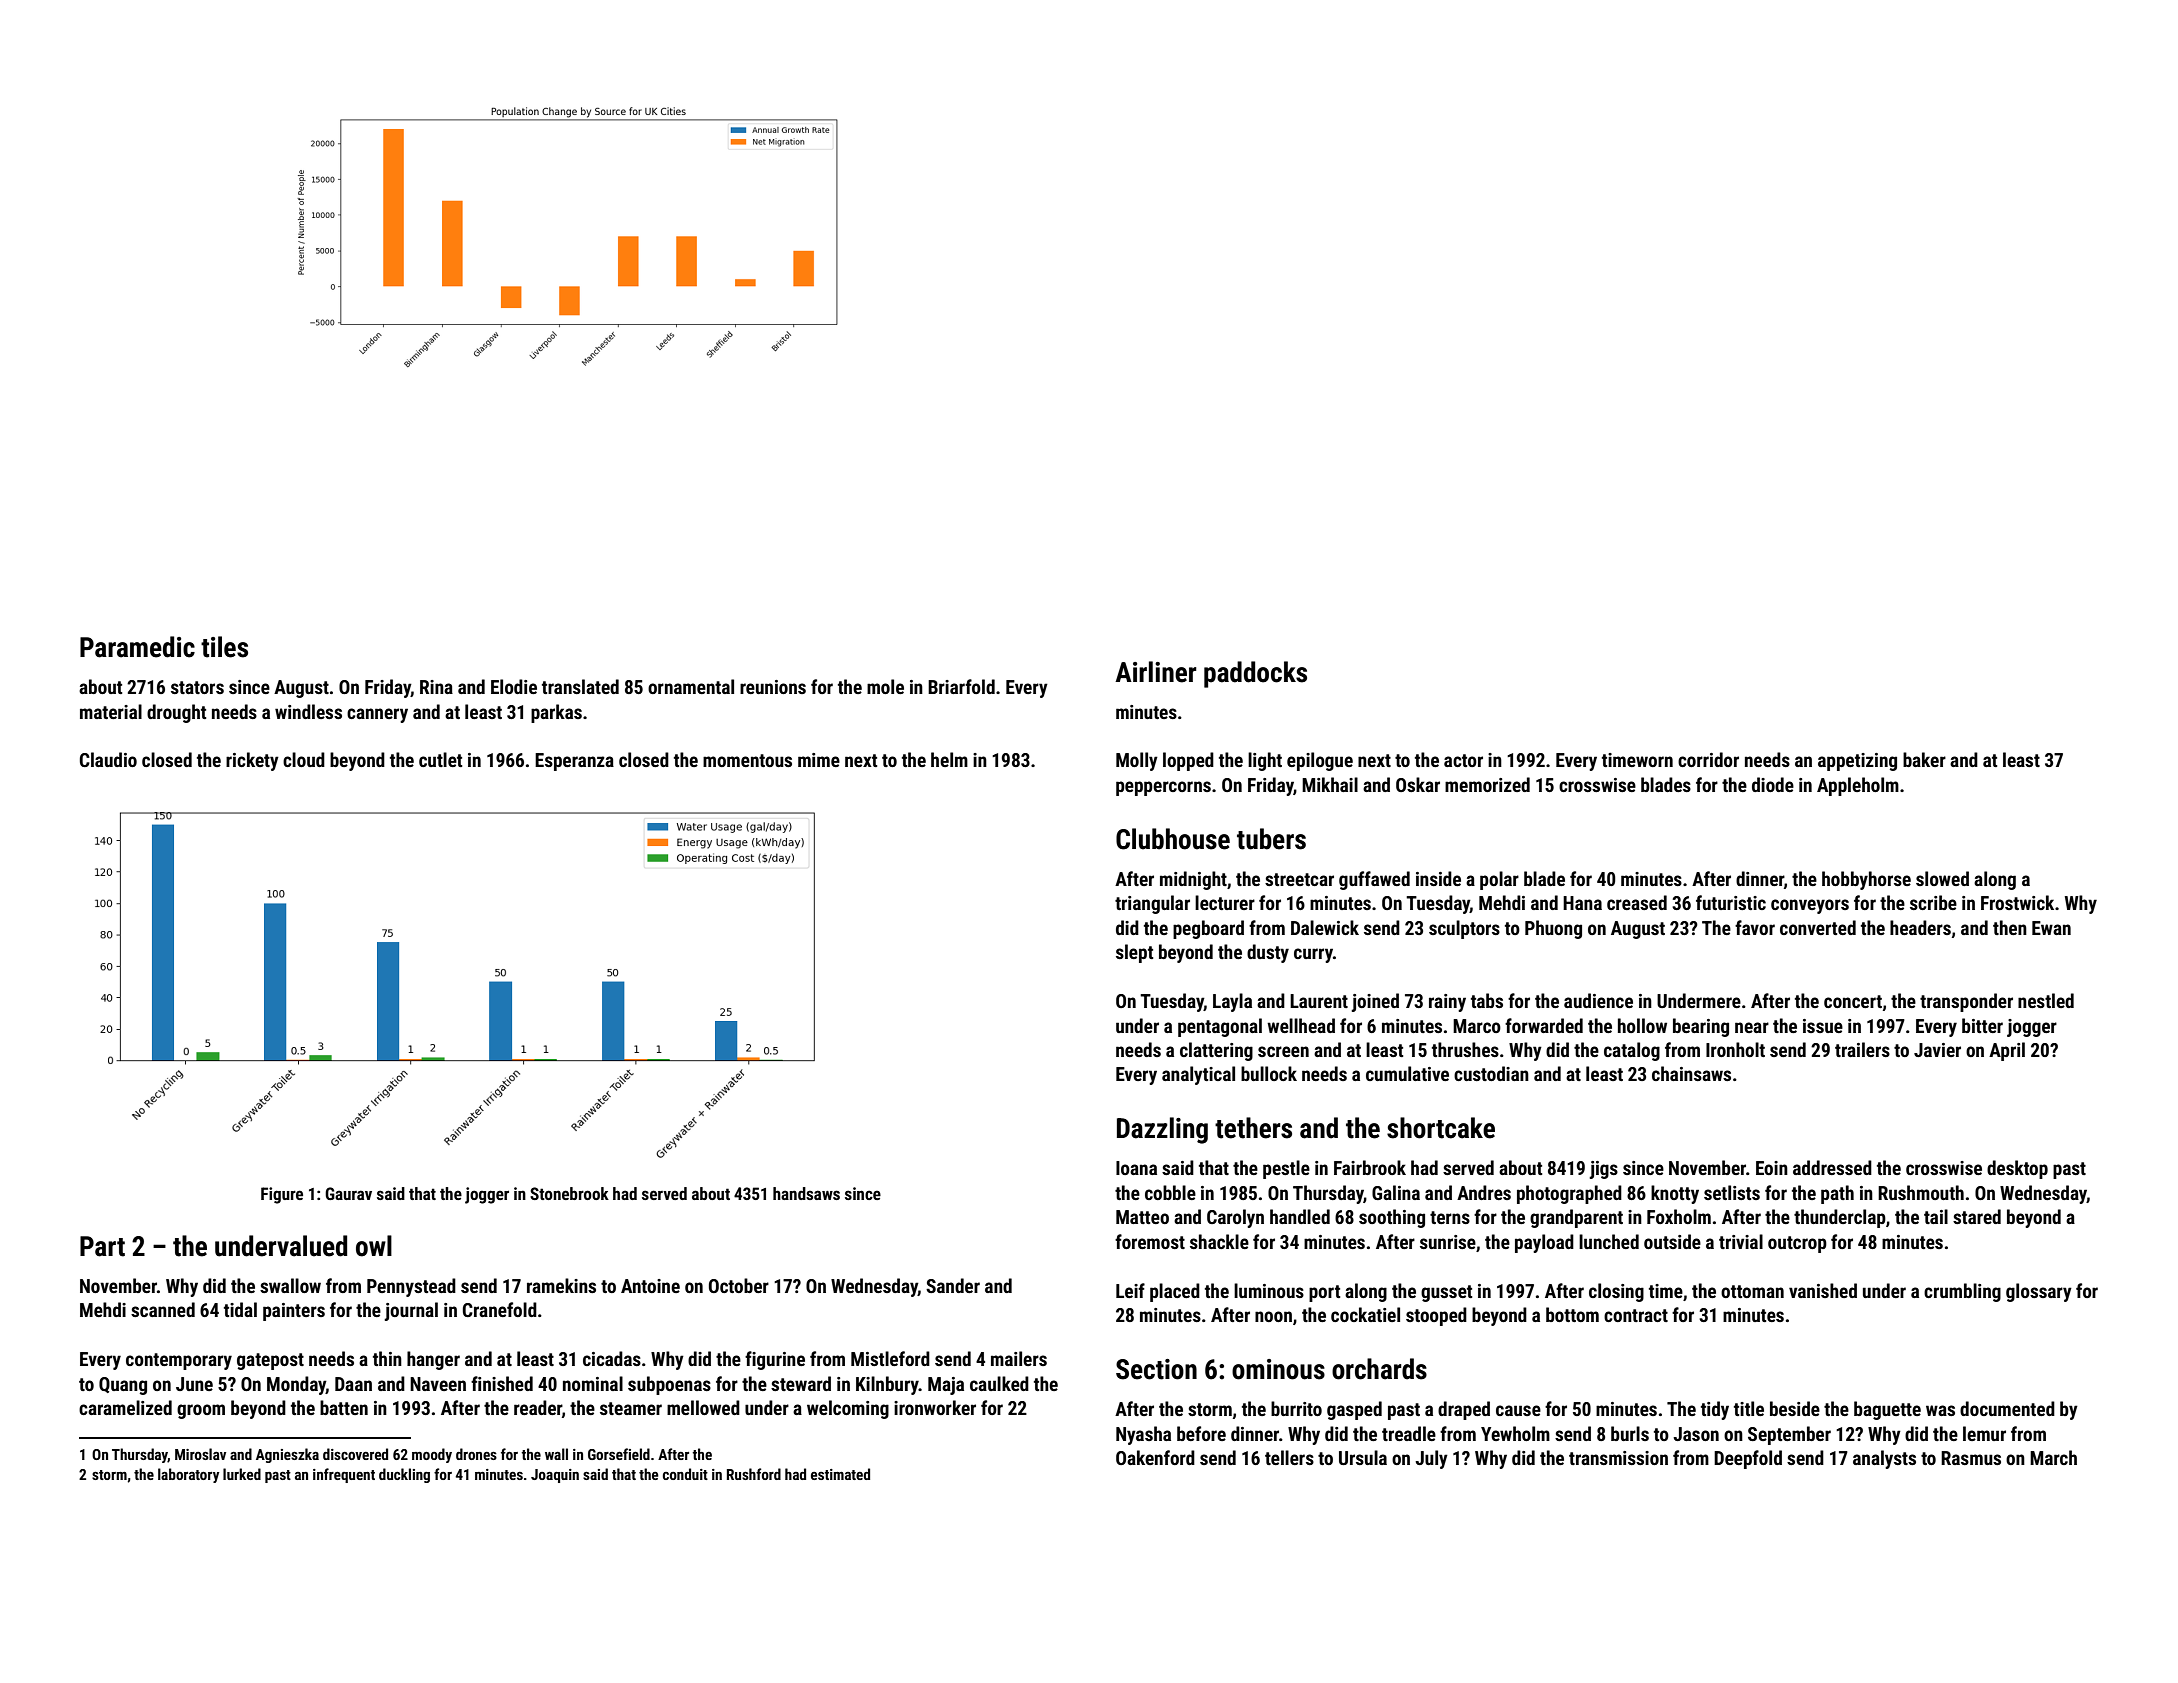 This document has height=1683, width=2178. Describe the element at coordinates (1134, 953) in the document. I see `slept` at that location.
